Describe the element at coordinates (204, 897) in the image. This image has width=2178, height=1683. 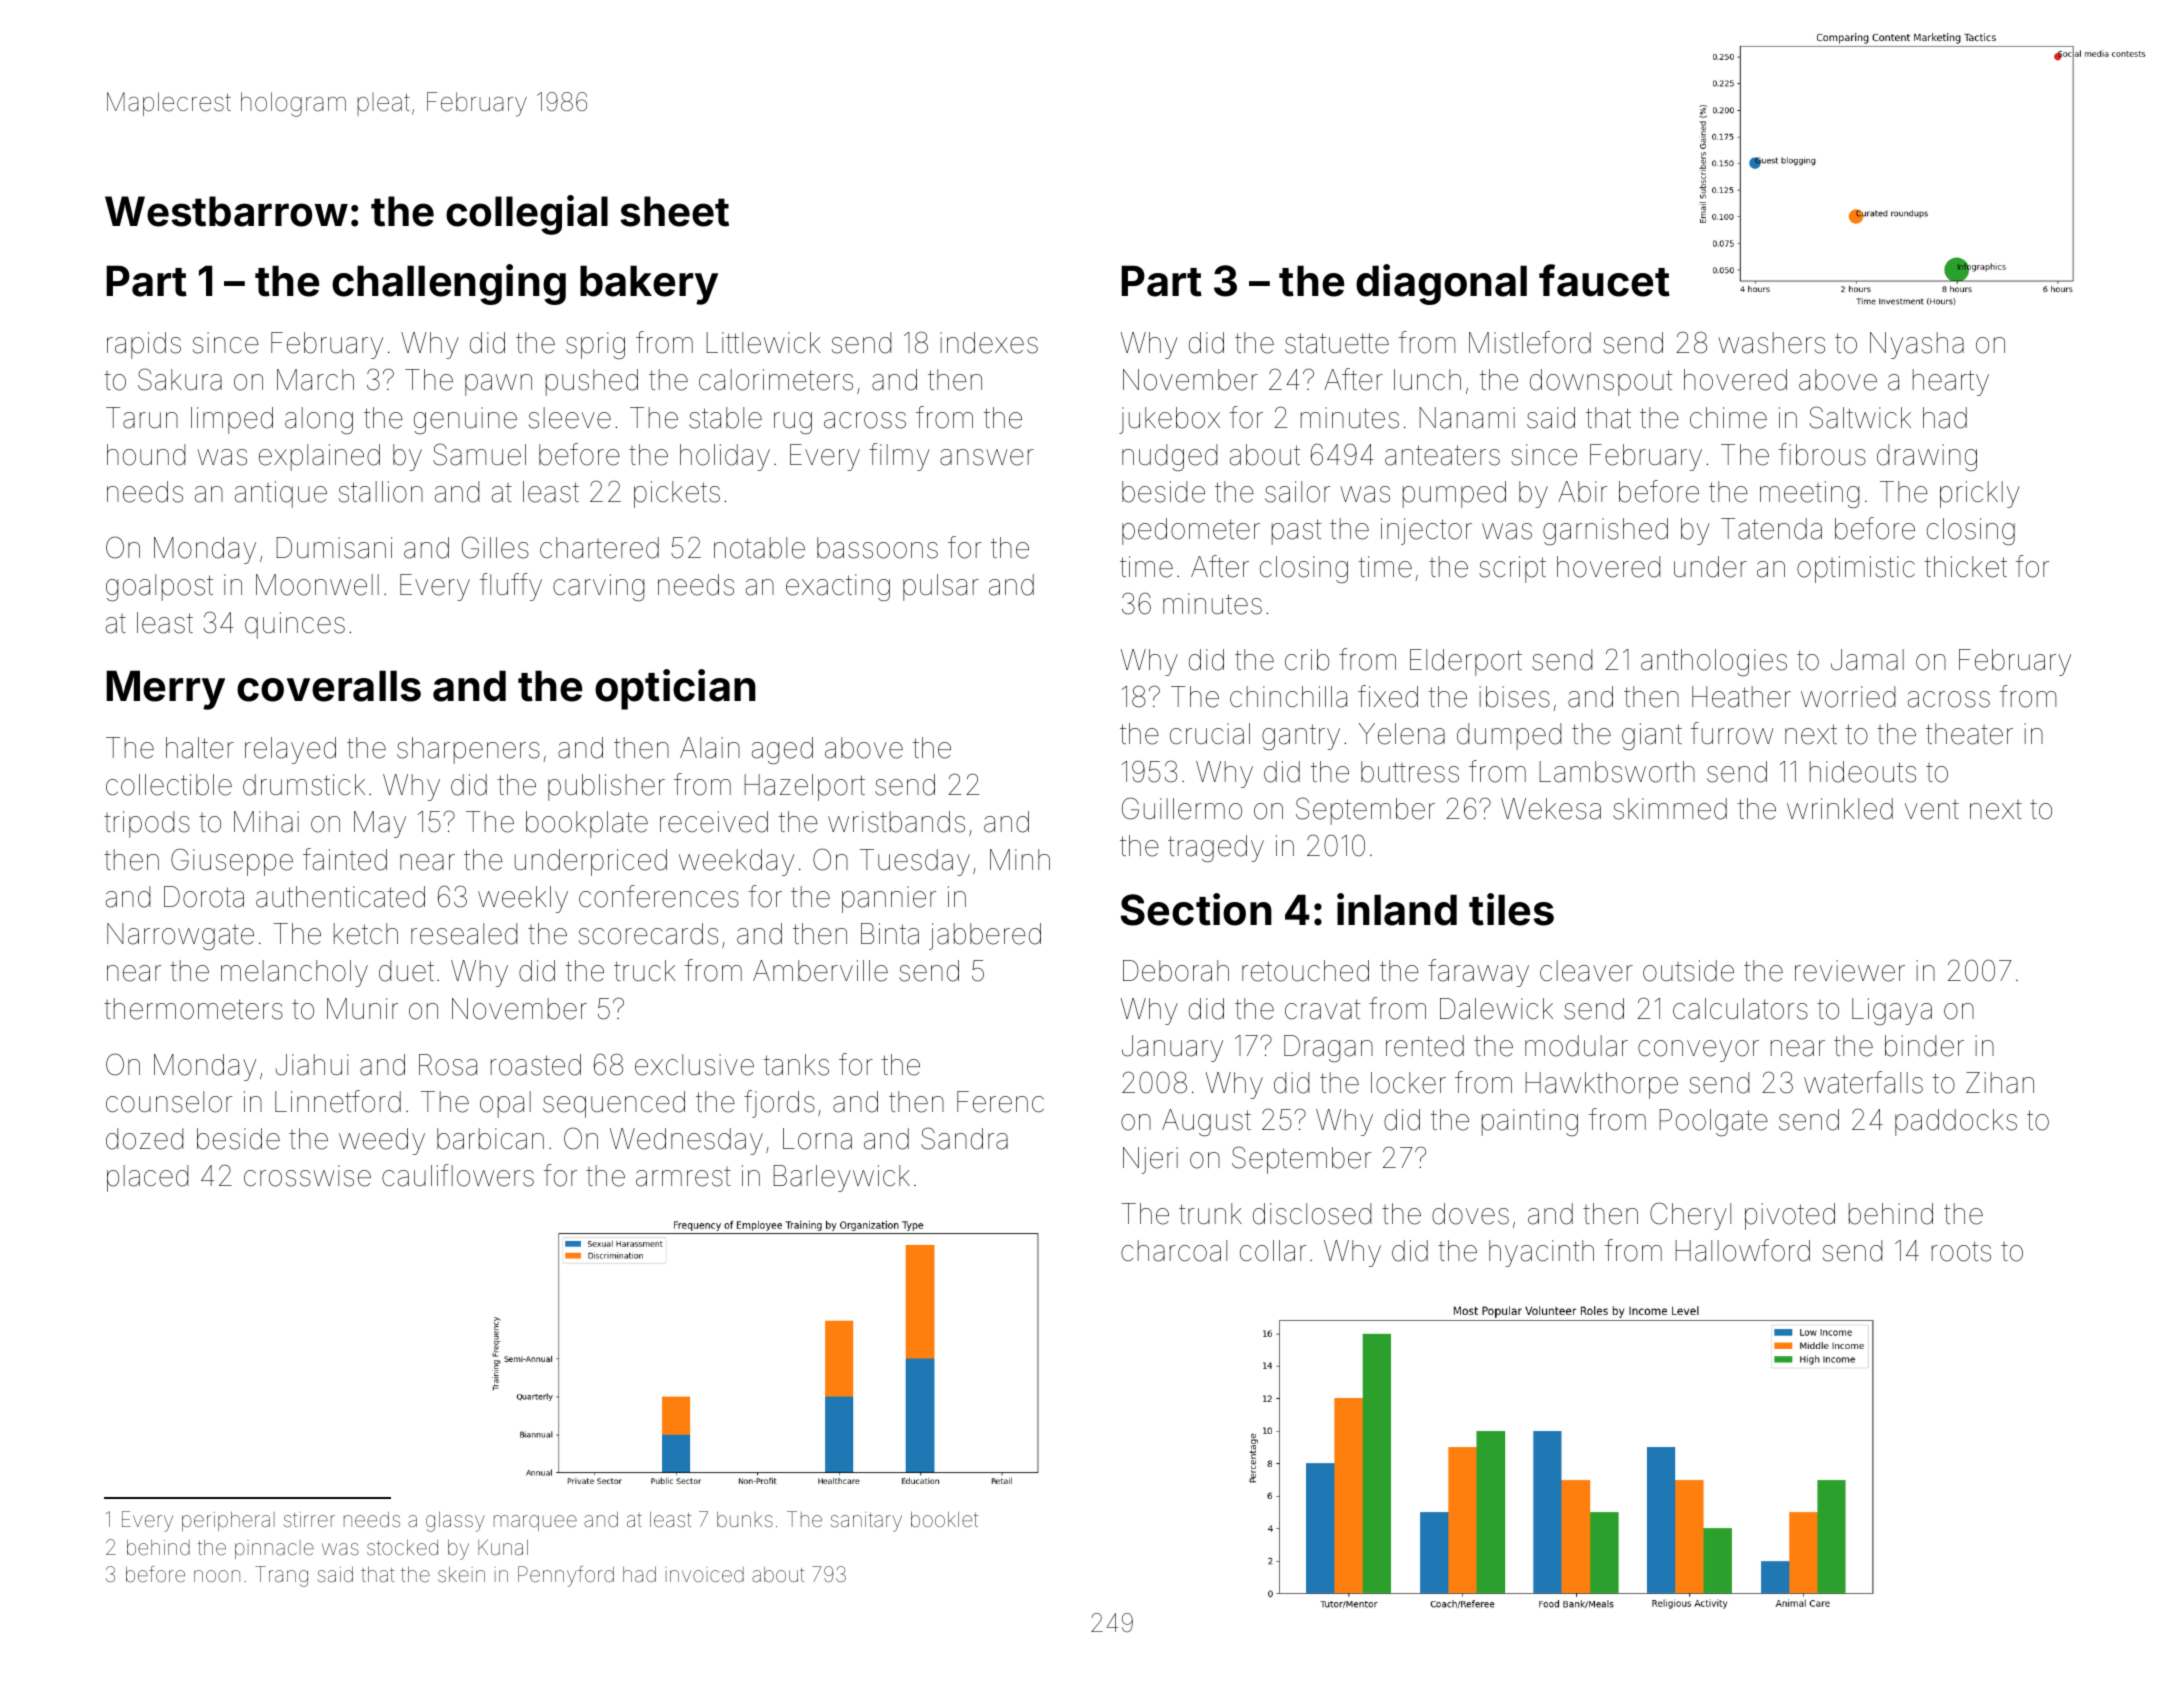
I see `Dorota` at that location.
